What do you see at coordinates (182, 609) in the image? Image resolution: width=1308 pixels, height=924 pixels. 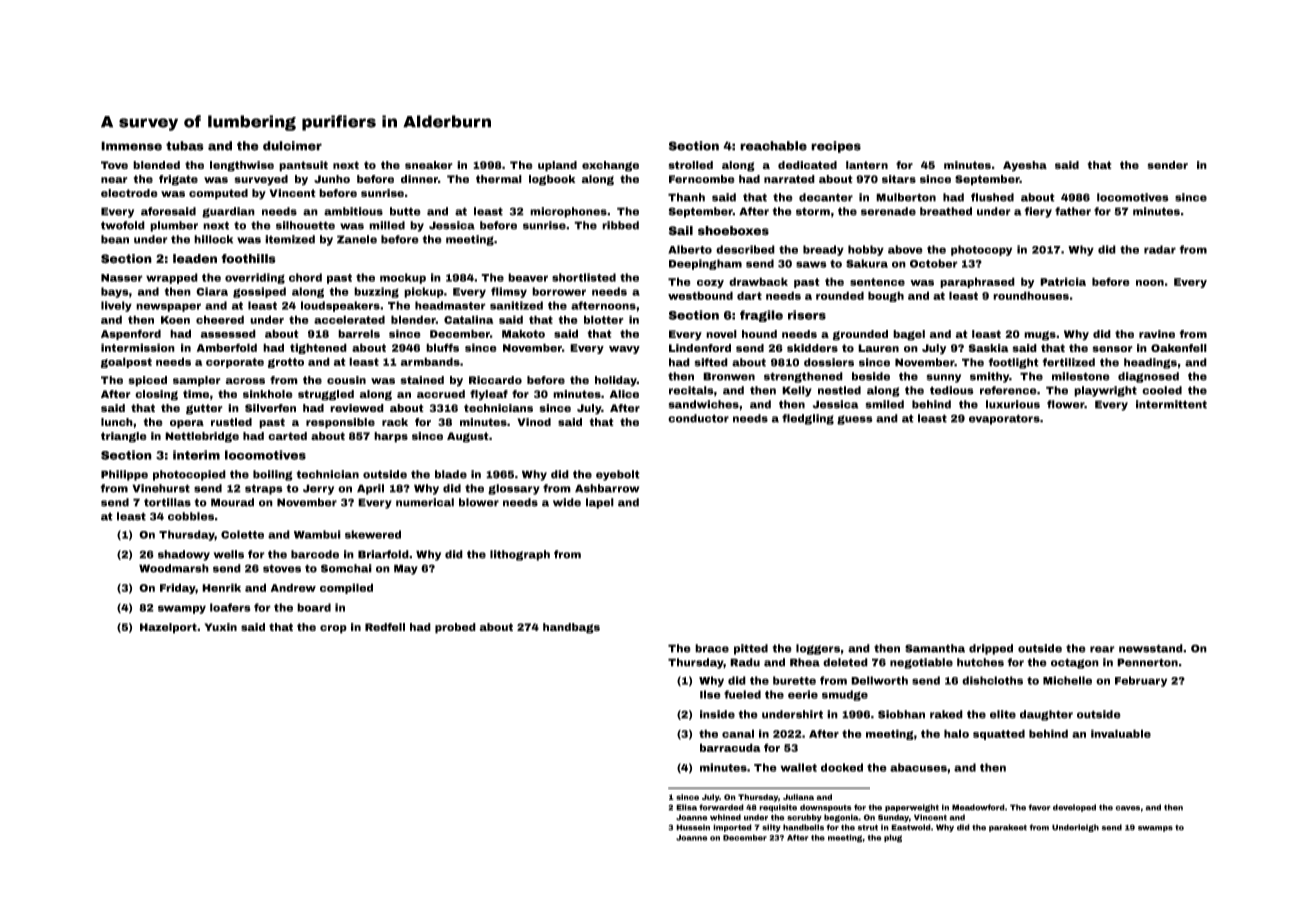 I see `swampy` at bounding box center [182, 609].
